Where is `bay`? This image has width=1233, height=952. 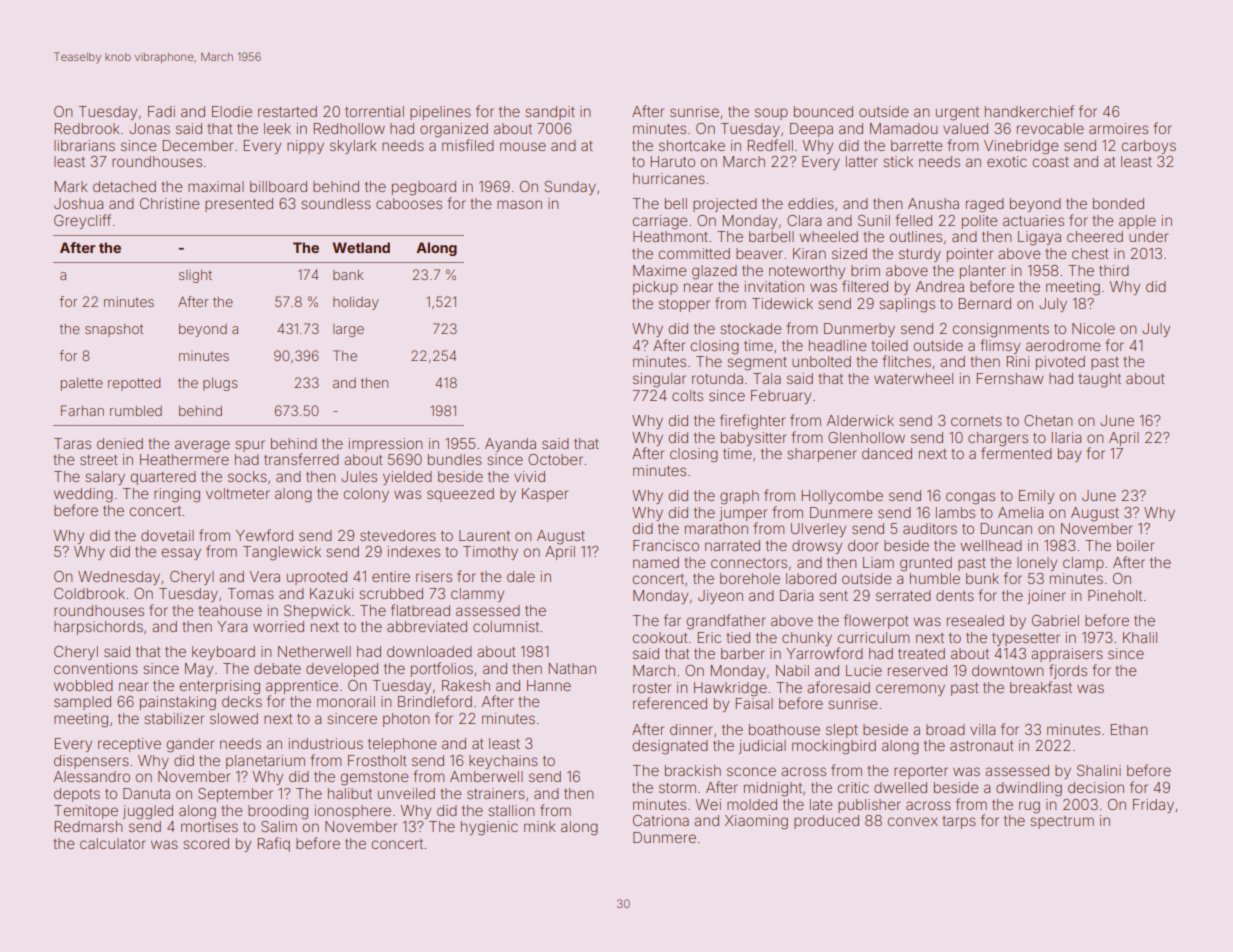 bay is located at coordinates (1070, 455).
